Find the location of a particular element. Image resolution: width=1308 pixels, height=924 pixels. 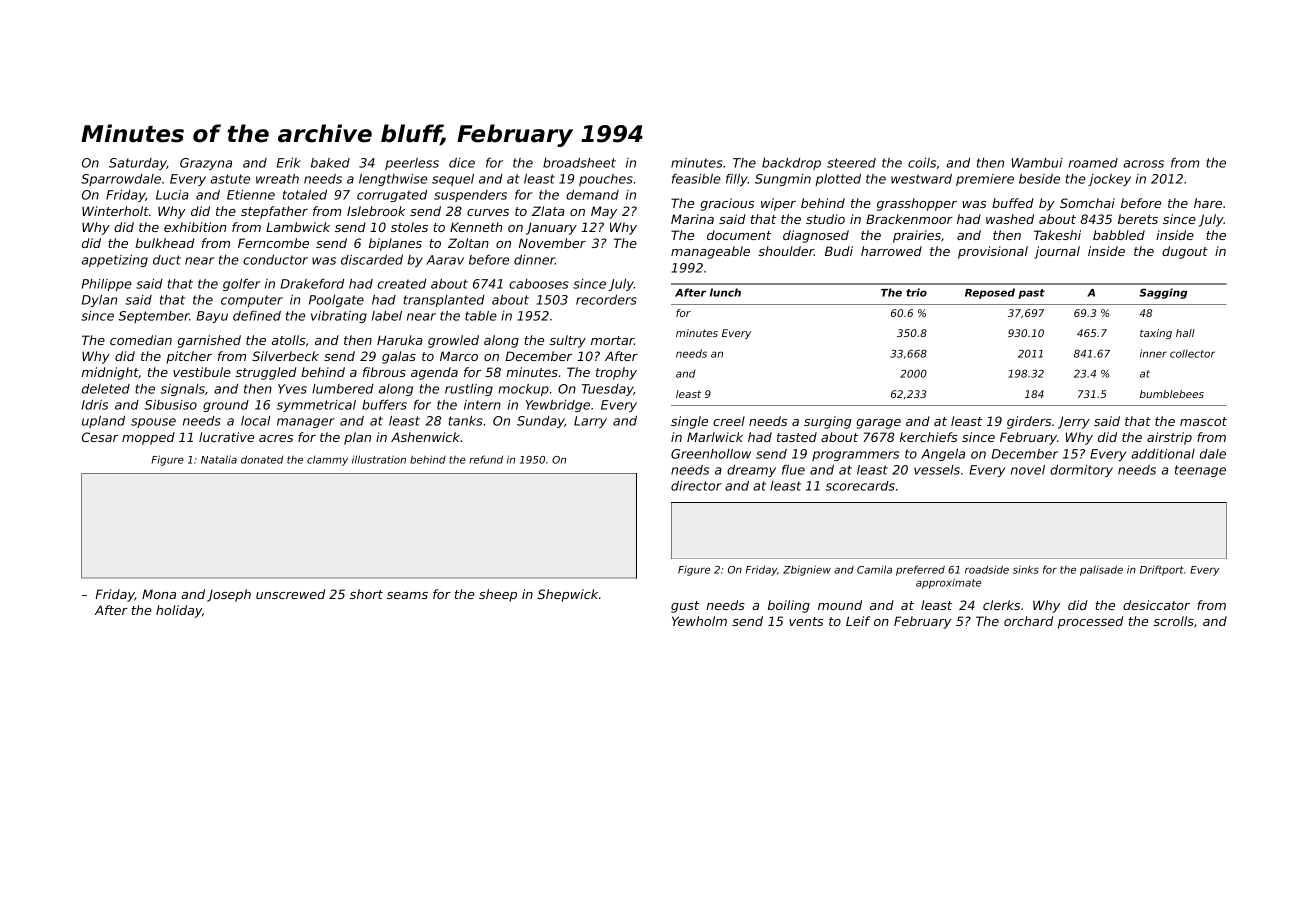

manager is located at coordinates (306, 423).
